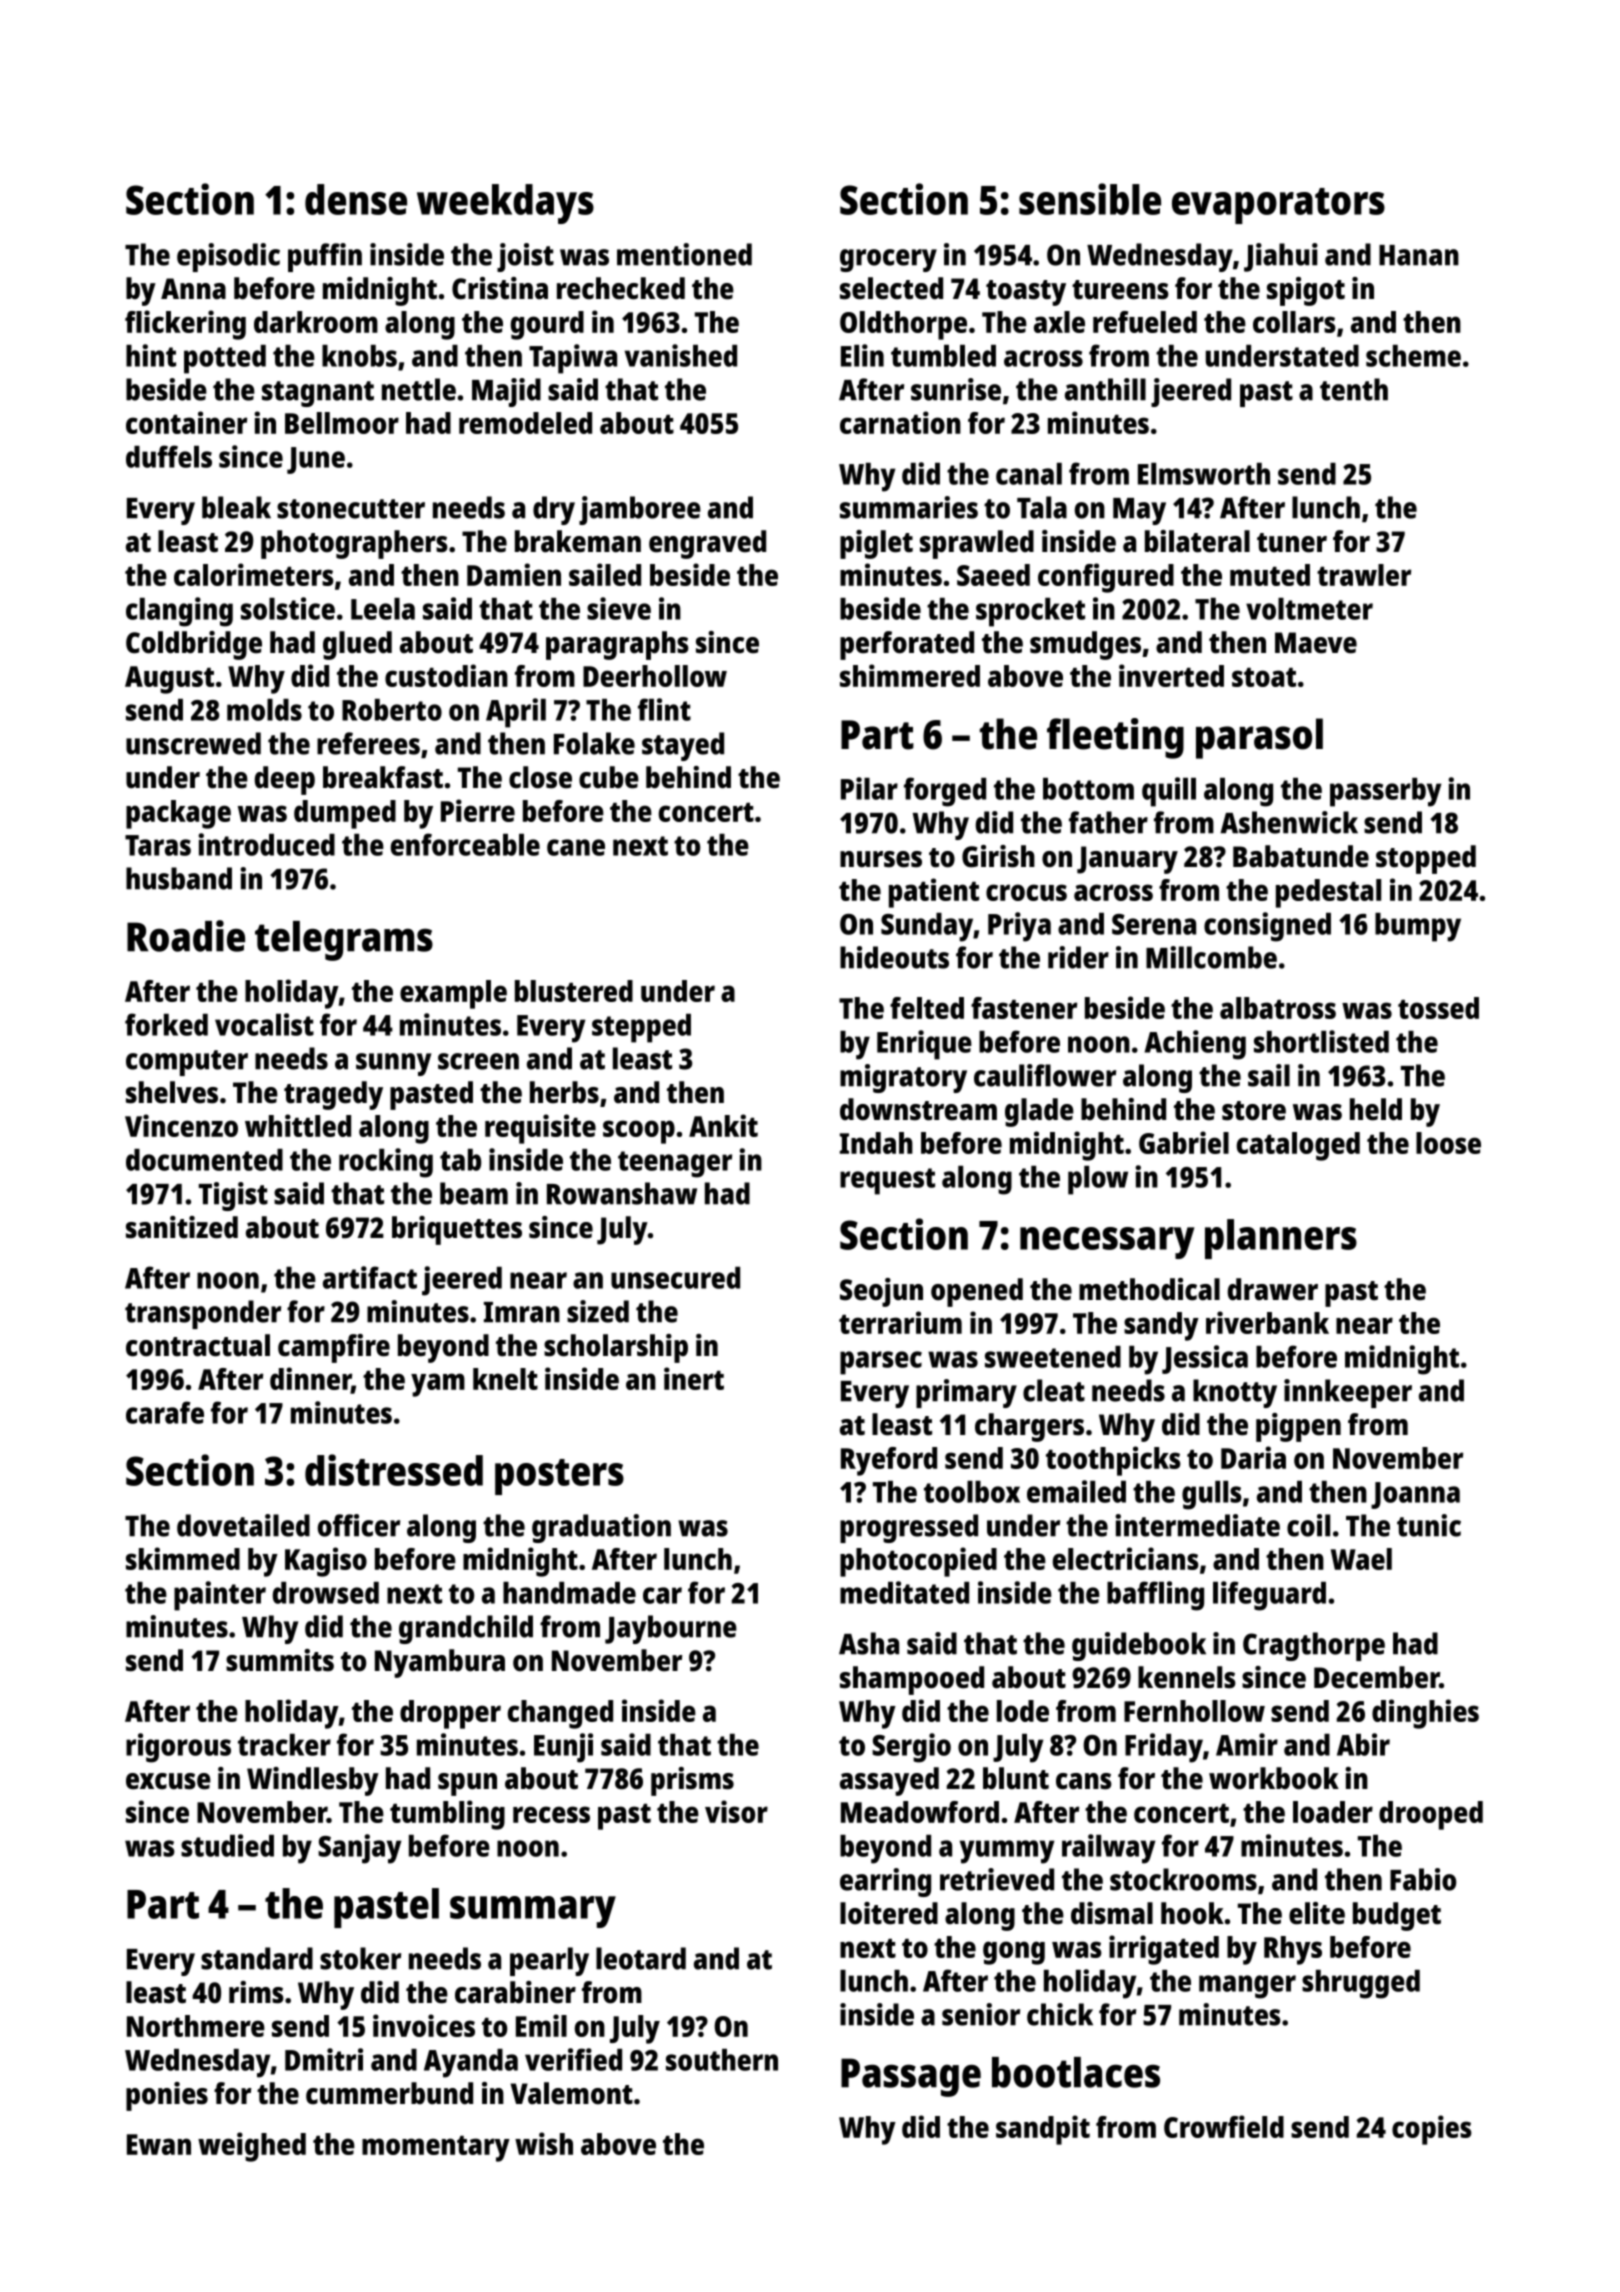 This page has height=2292, width=1620. I want to click on sandpit, so click(1043, 2130).
